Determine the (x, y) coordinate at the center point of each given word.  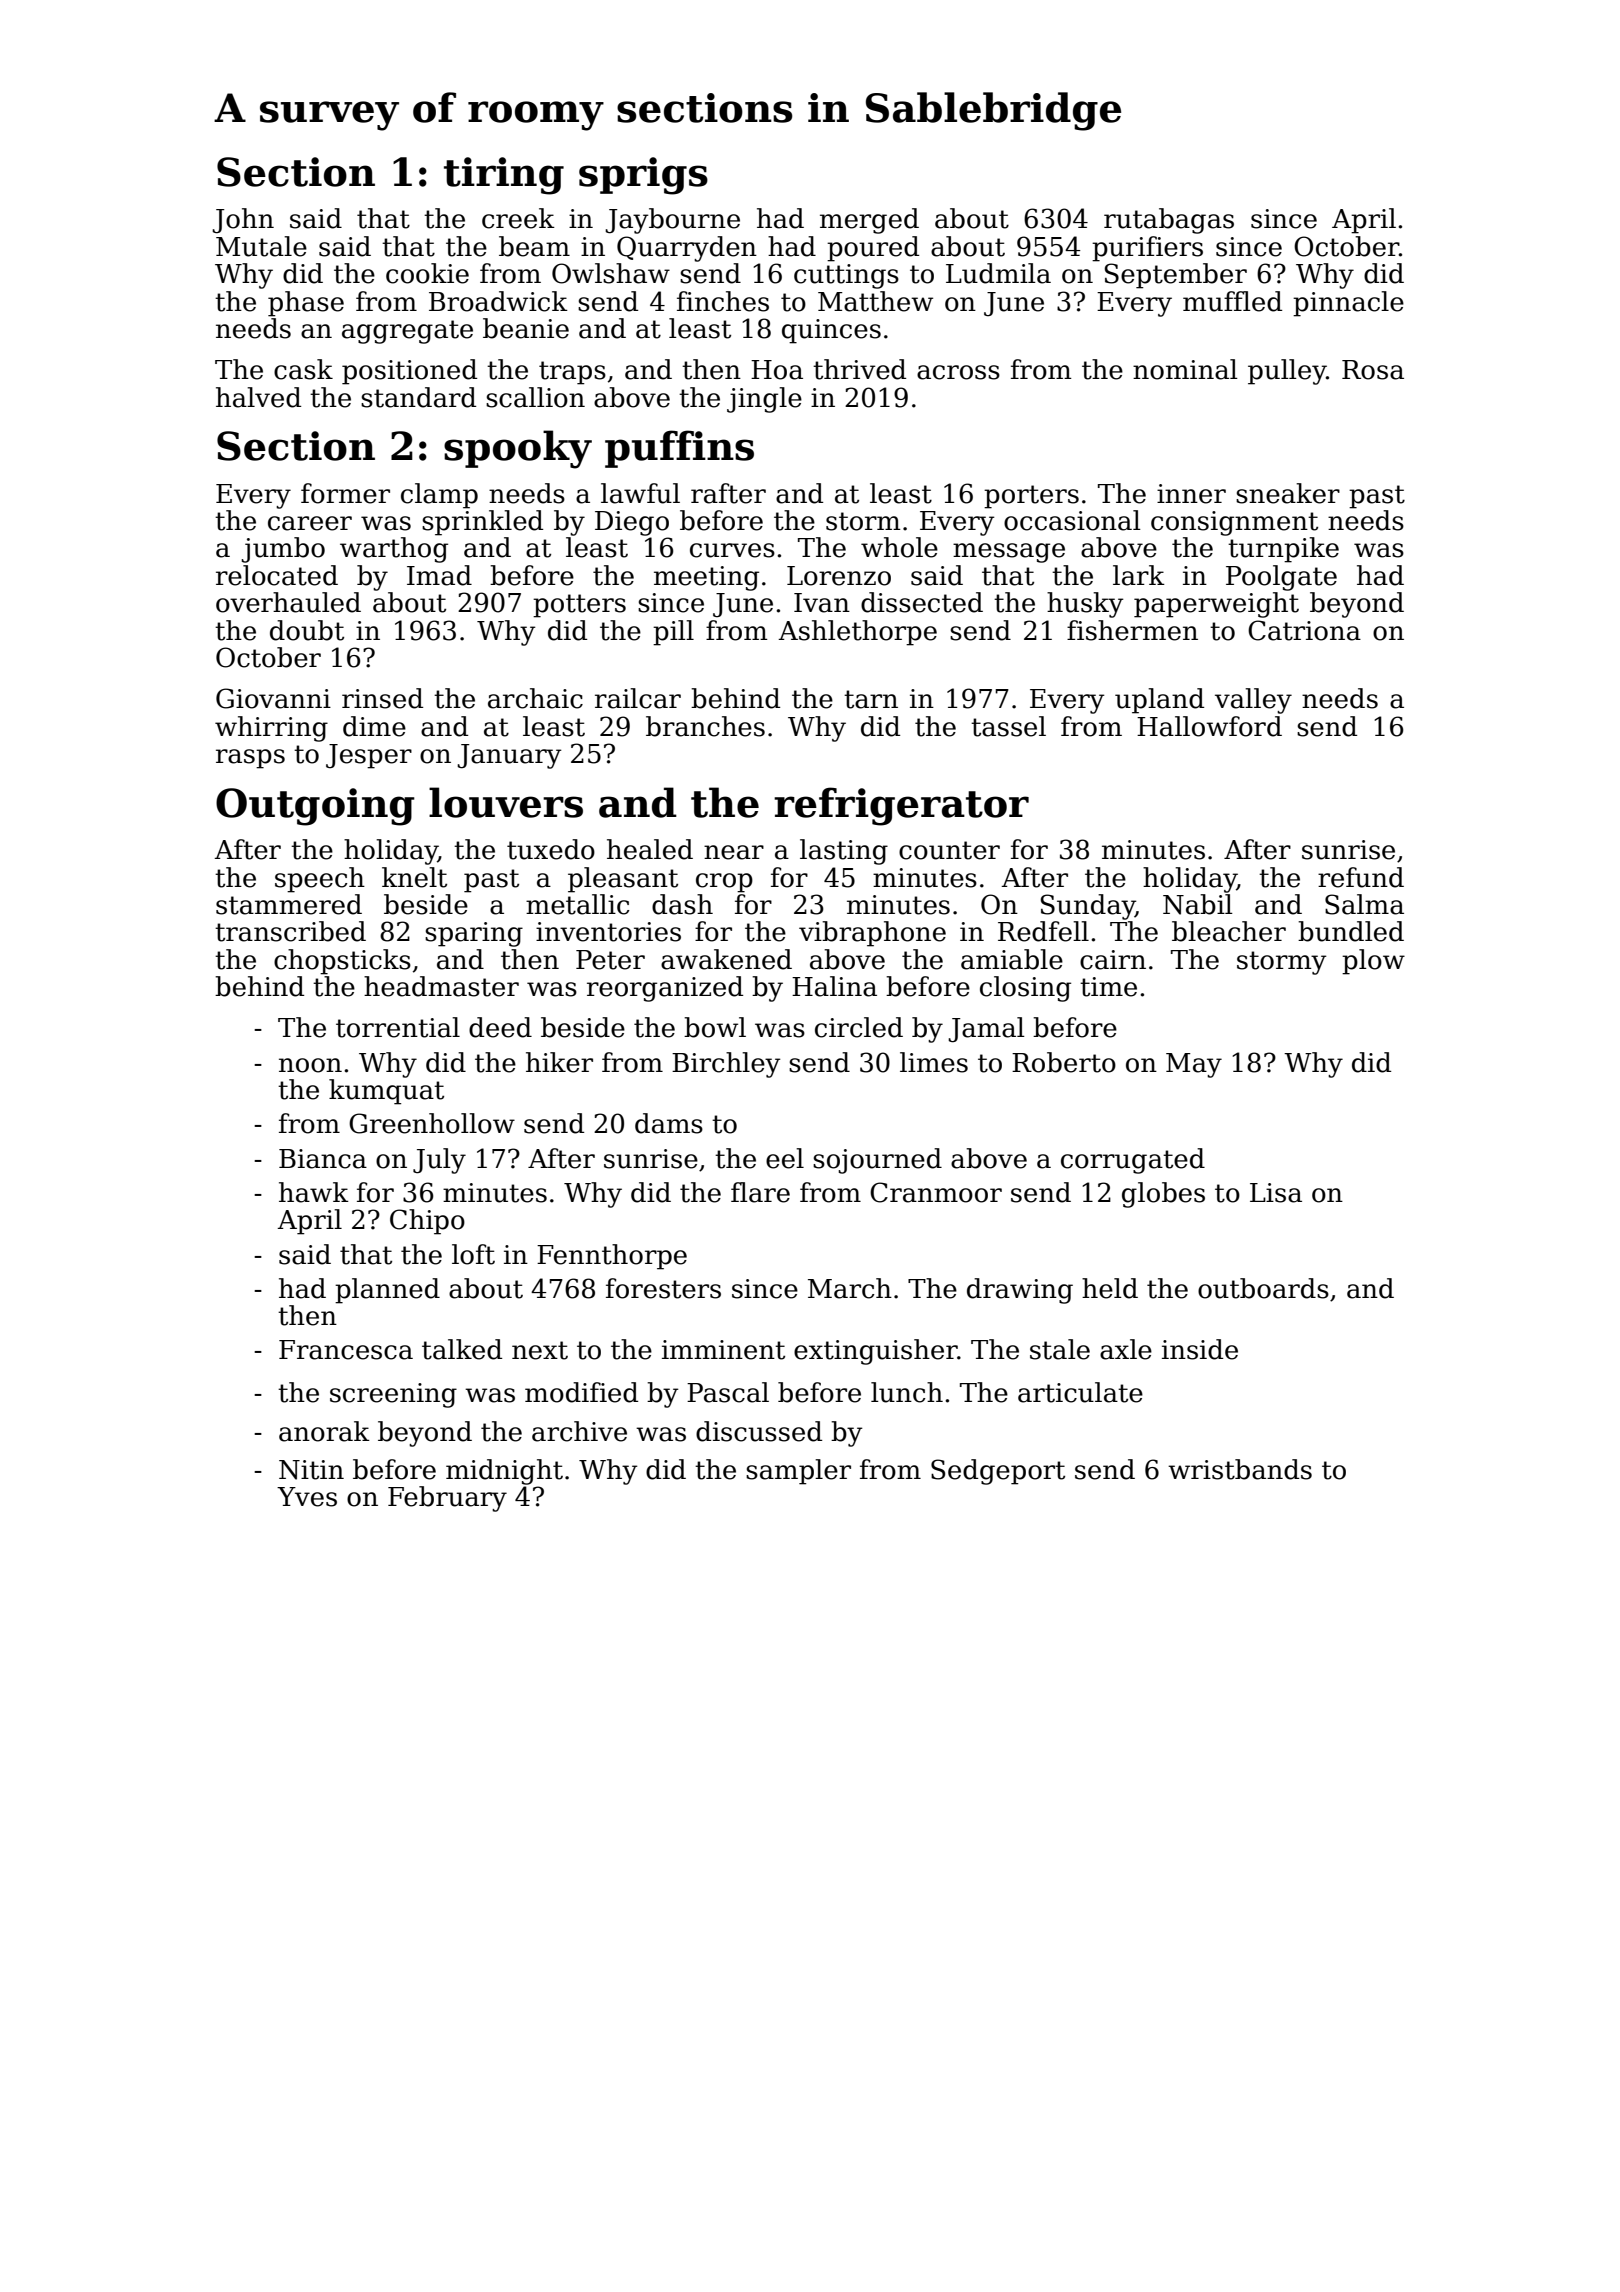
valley (1253, 701)
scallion (535, 397)
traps (572, 373)
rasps (250, 759)
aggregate (407, 332)
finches (723, 301)
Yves (307, 1497)
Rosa (1373, 370)
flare (760, 1192)
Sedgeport (998, 1472)
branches (705, 726)
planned (387, 1291)
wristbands (1240, 1469)
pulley (1287, 372)
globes (1163, 1195)
